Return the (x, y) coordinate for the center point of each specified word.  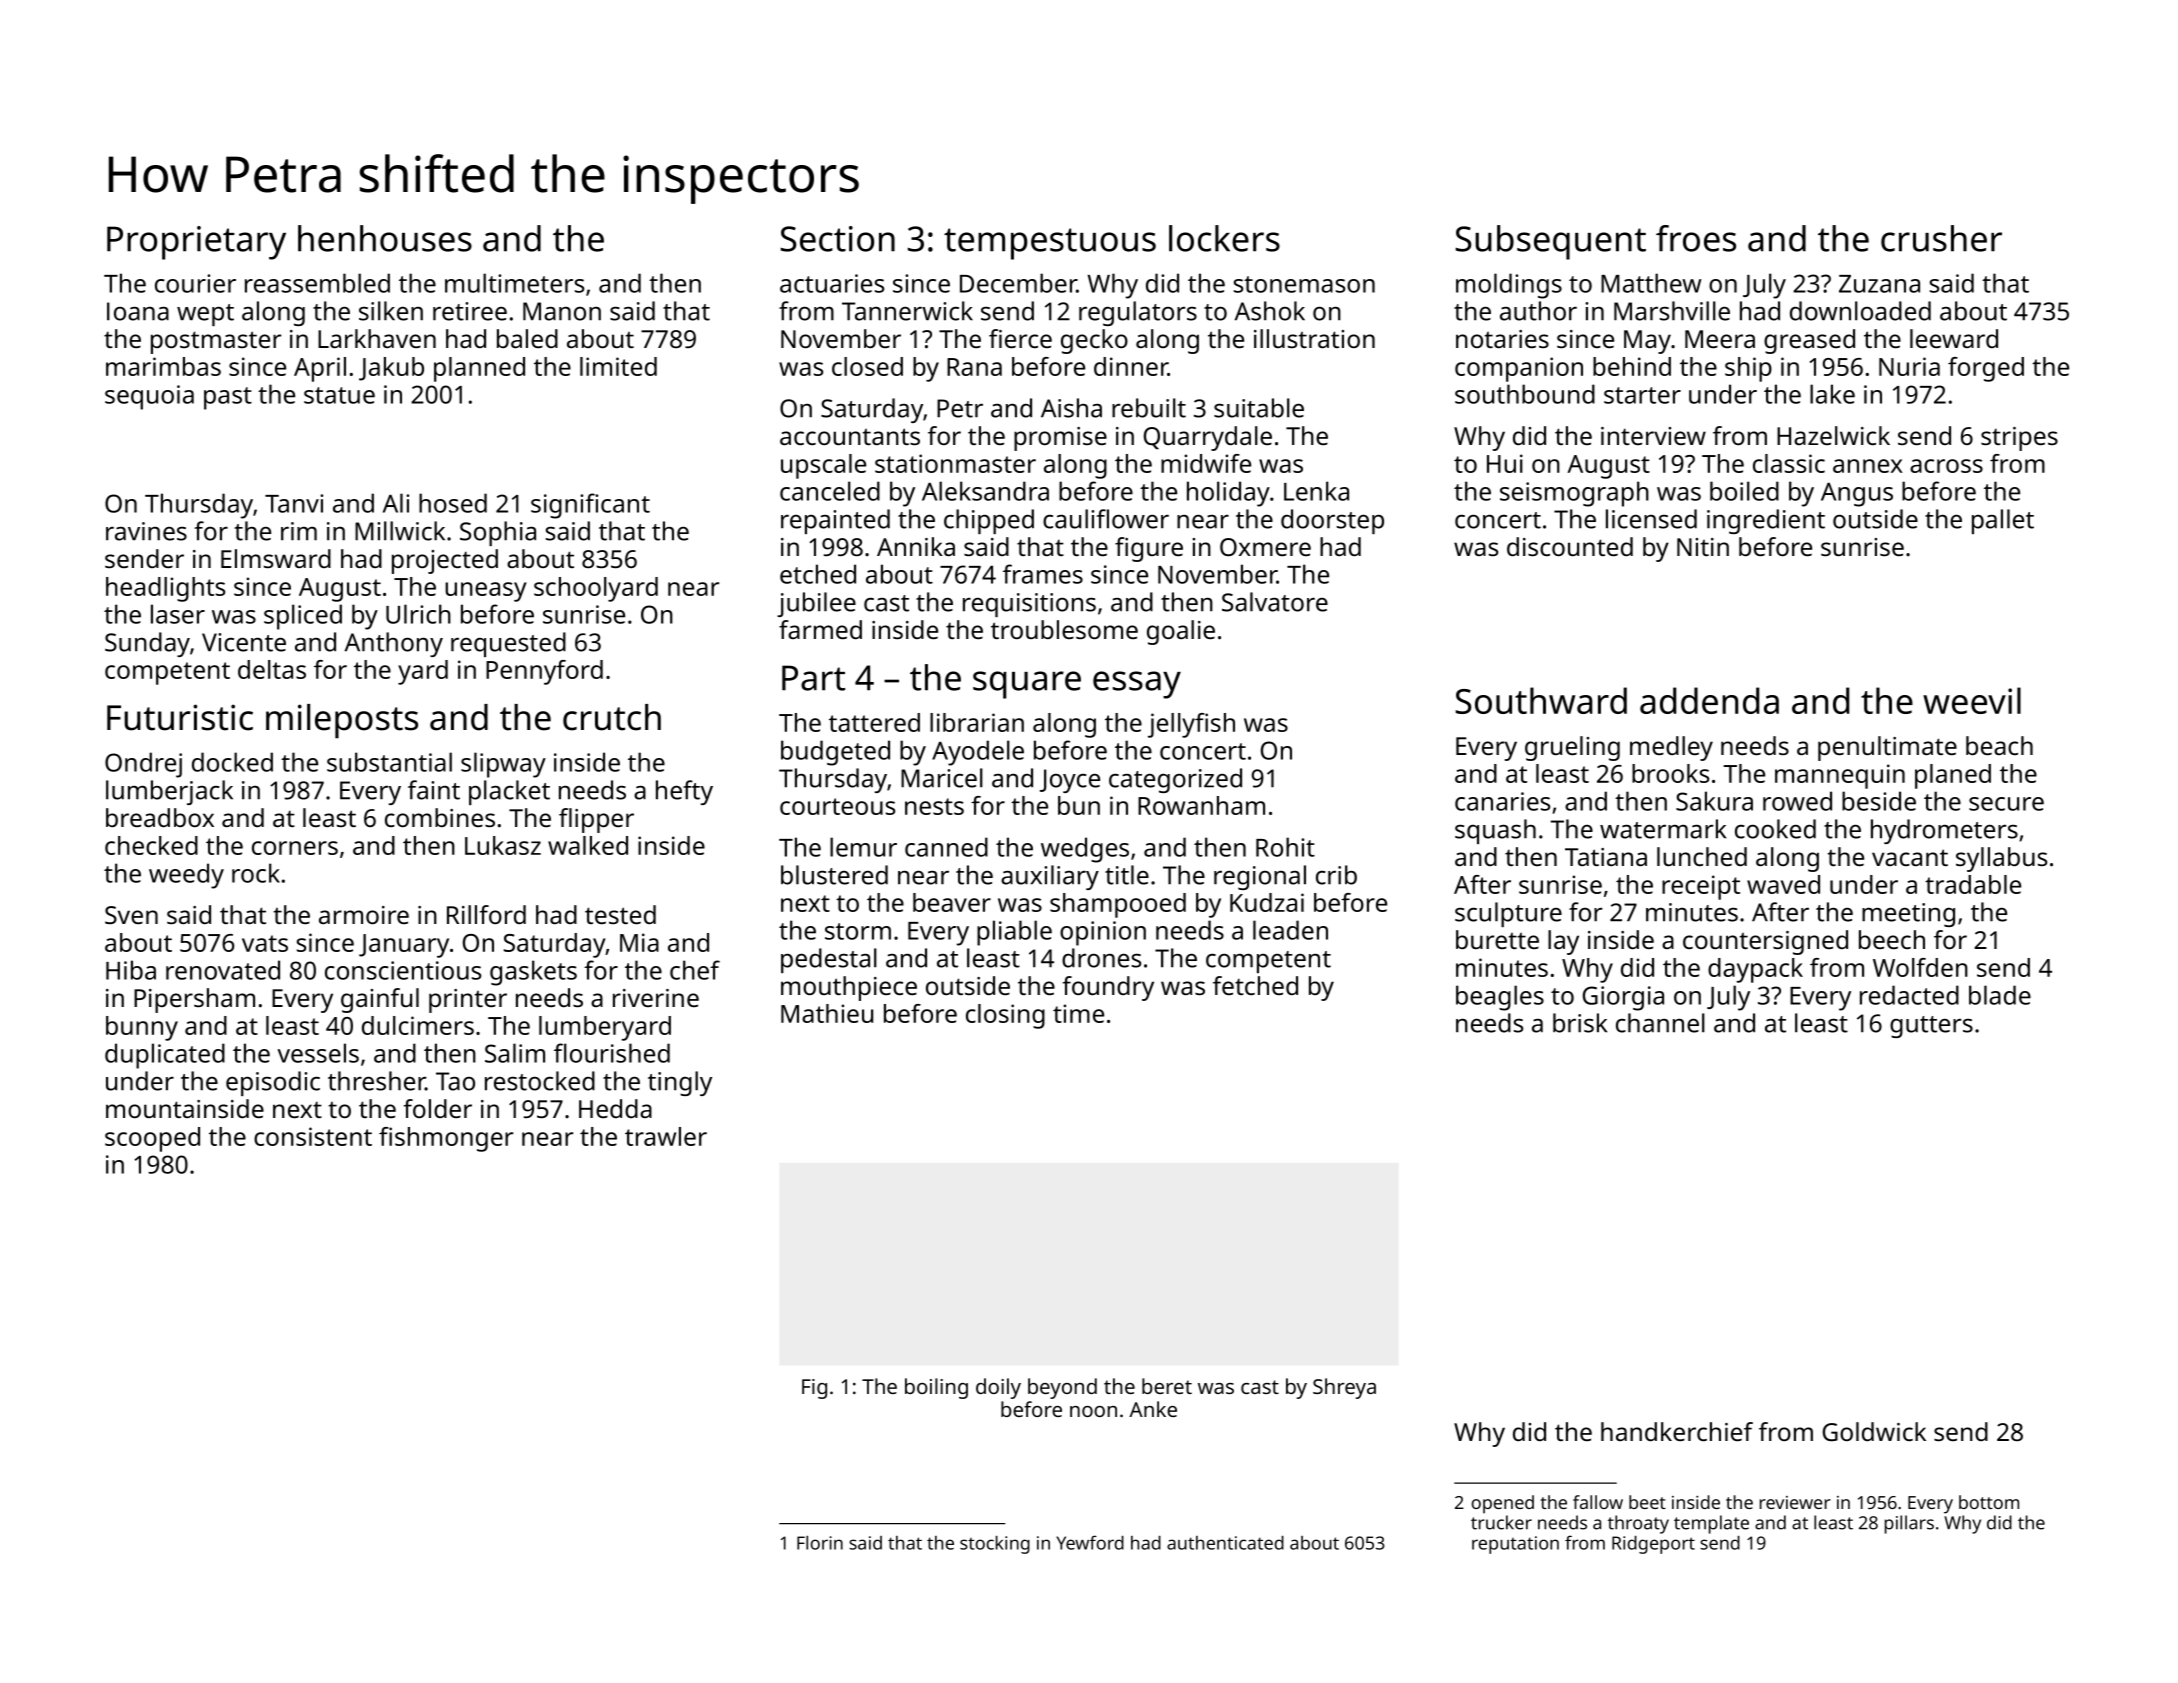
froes (1696, 238)
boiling (936, 1388)
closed (867, 366)
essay (1137, 685)
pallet (2003, 521)
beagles (1500, 998)
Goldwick (1874, 1431)
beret (1167, 1386)
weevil (1972, 700)
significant (590, 506)
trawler (666, 1136)
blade (2000, 995)
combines (440, 817)
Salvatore (1275, 602)
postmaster (216, 342)
